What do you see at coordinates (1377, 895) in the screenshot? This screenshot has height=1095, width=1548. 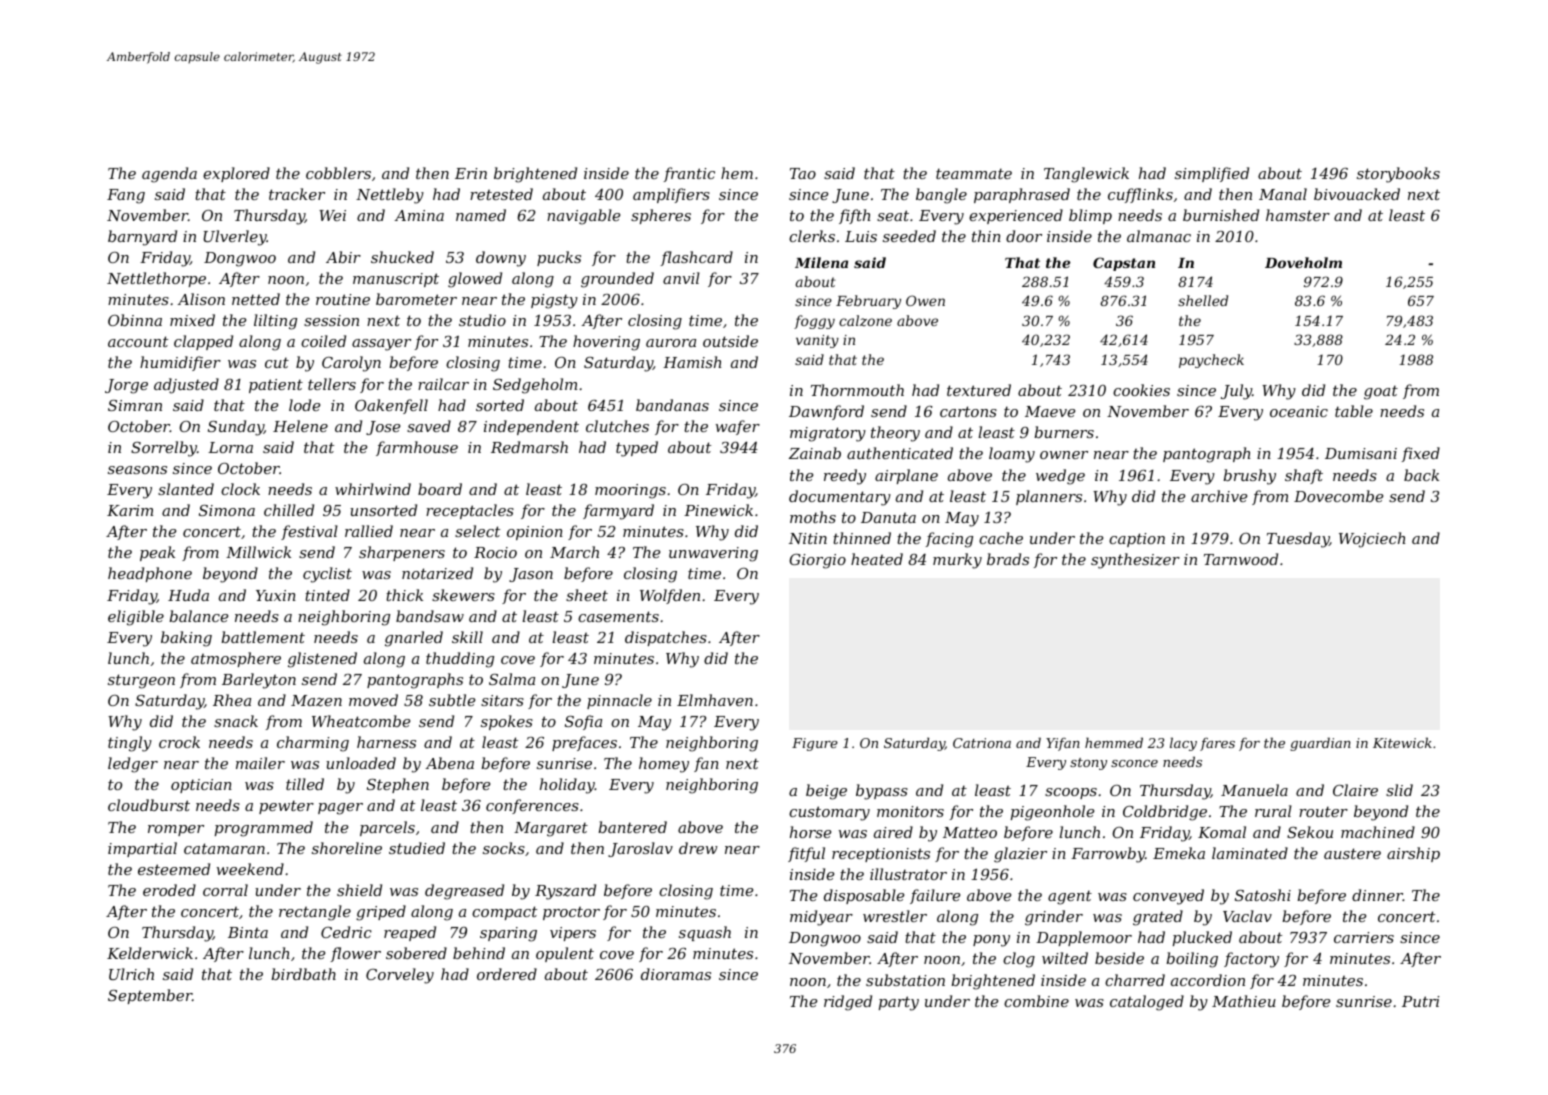 I see `dinner` at bounding box center [1377, 895].
